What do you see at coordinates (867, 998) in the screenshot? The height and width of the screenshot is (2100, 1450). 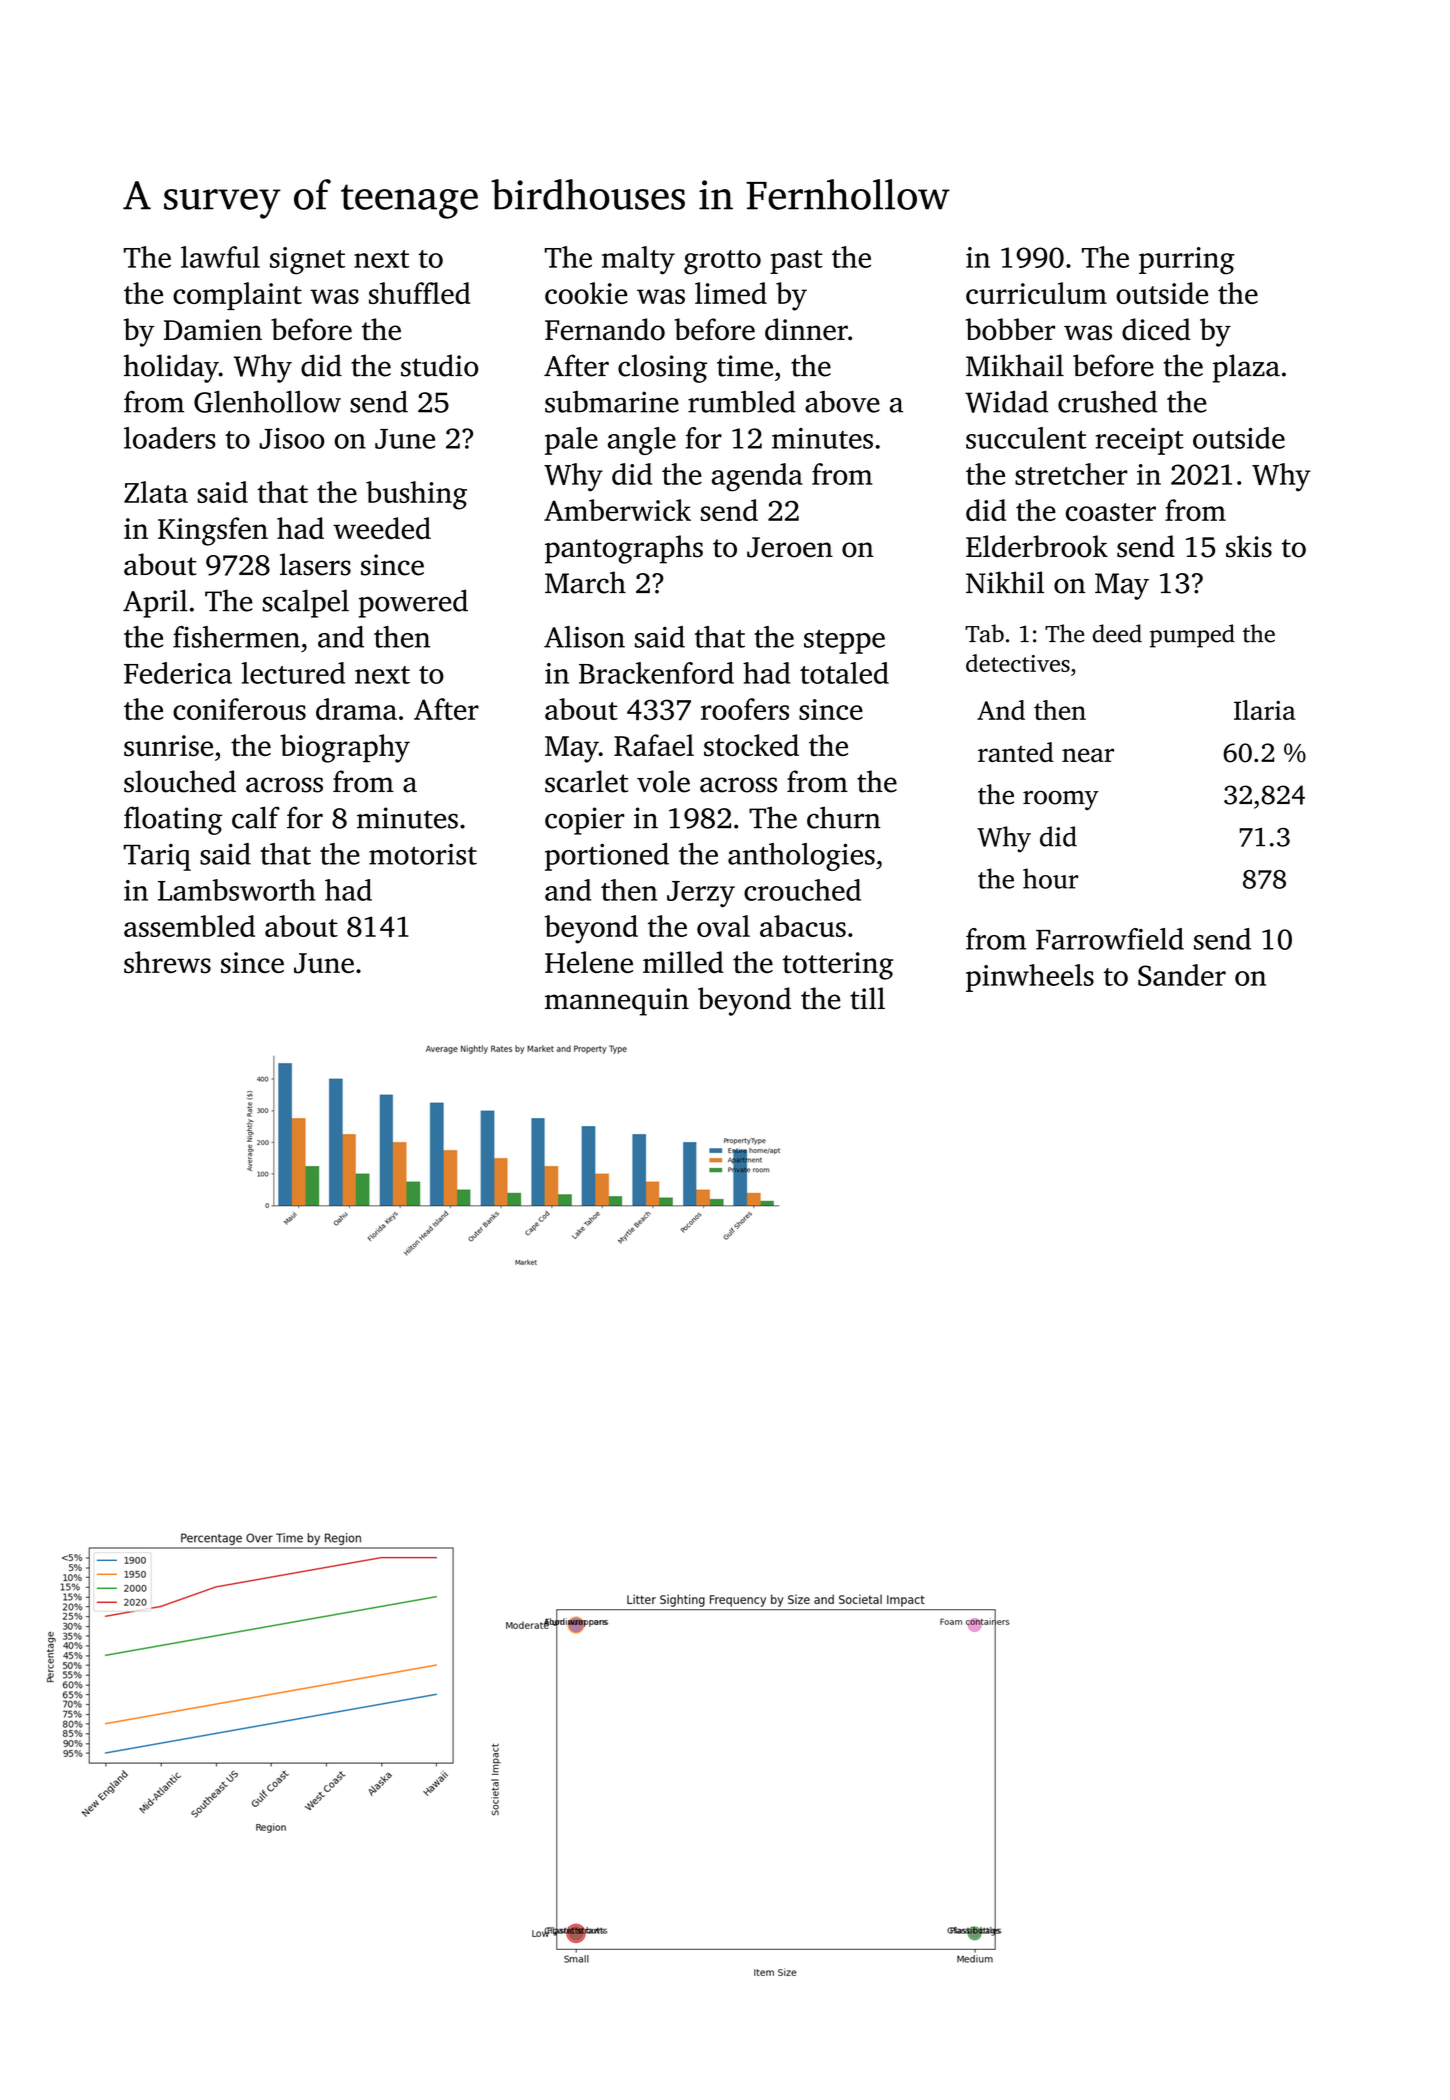 I see `till` at bounding box center [867, 998].
